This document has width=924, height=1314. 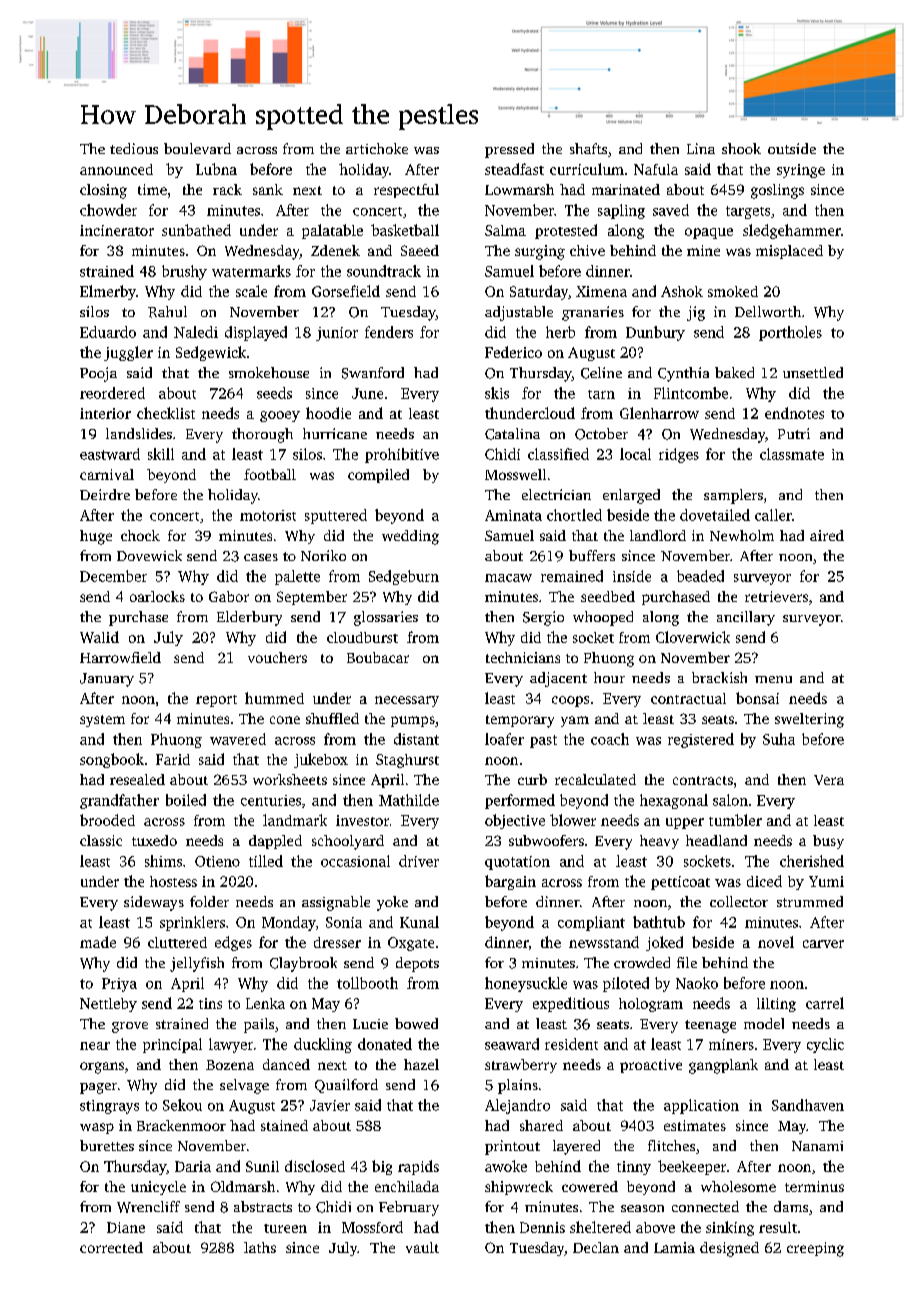 What do you see at coordinates (518, 1086) in the document?
I see `plains` at bounding box center [518, 1086].
